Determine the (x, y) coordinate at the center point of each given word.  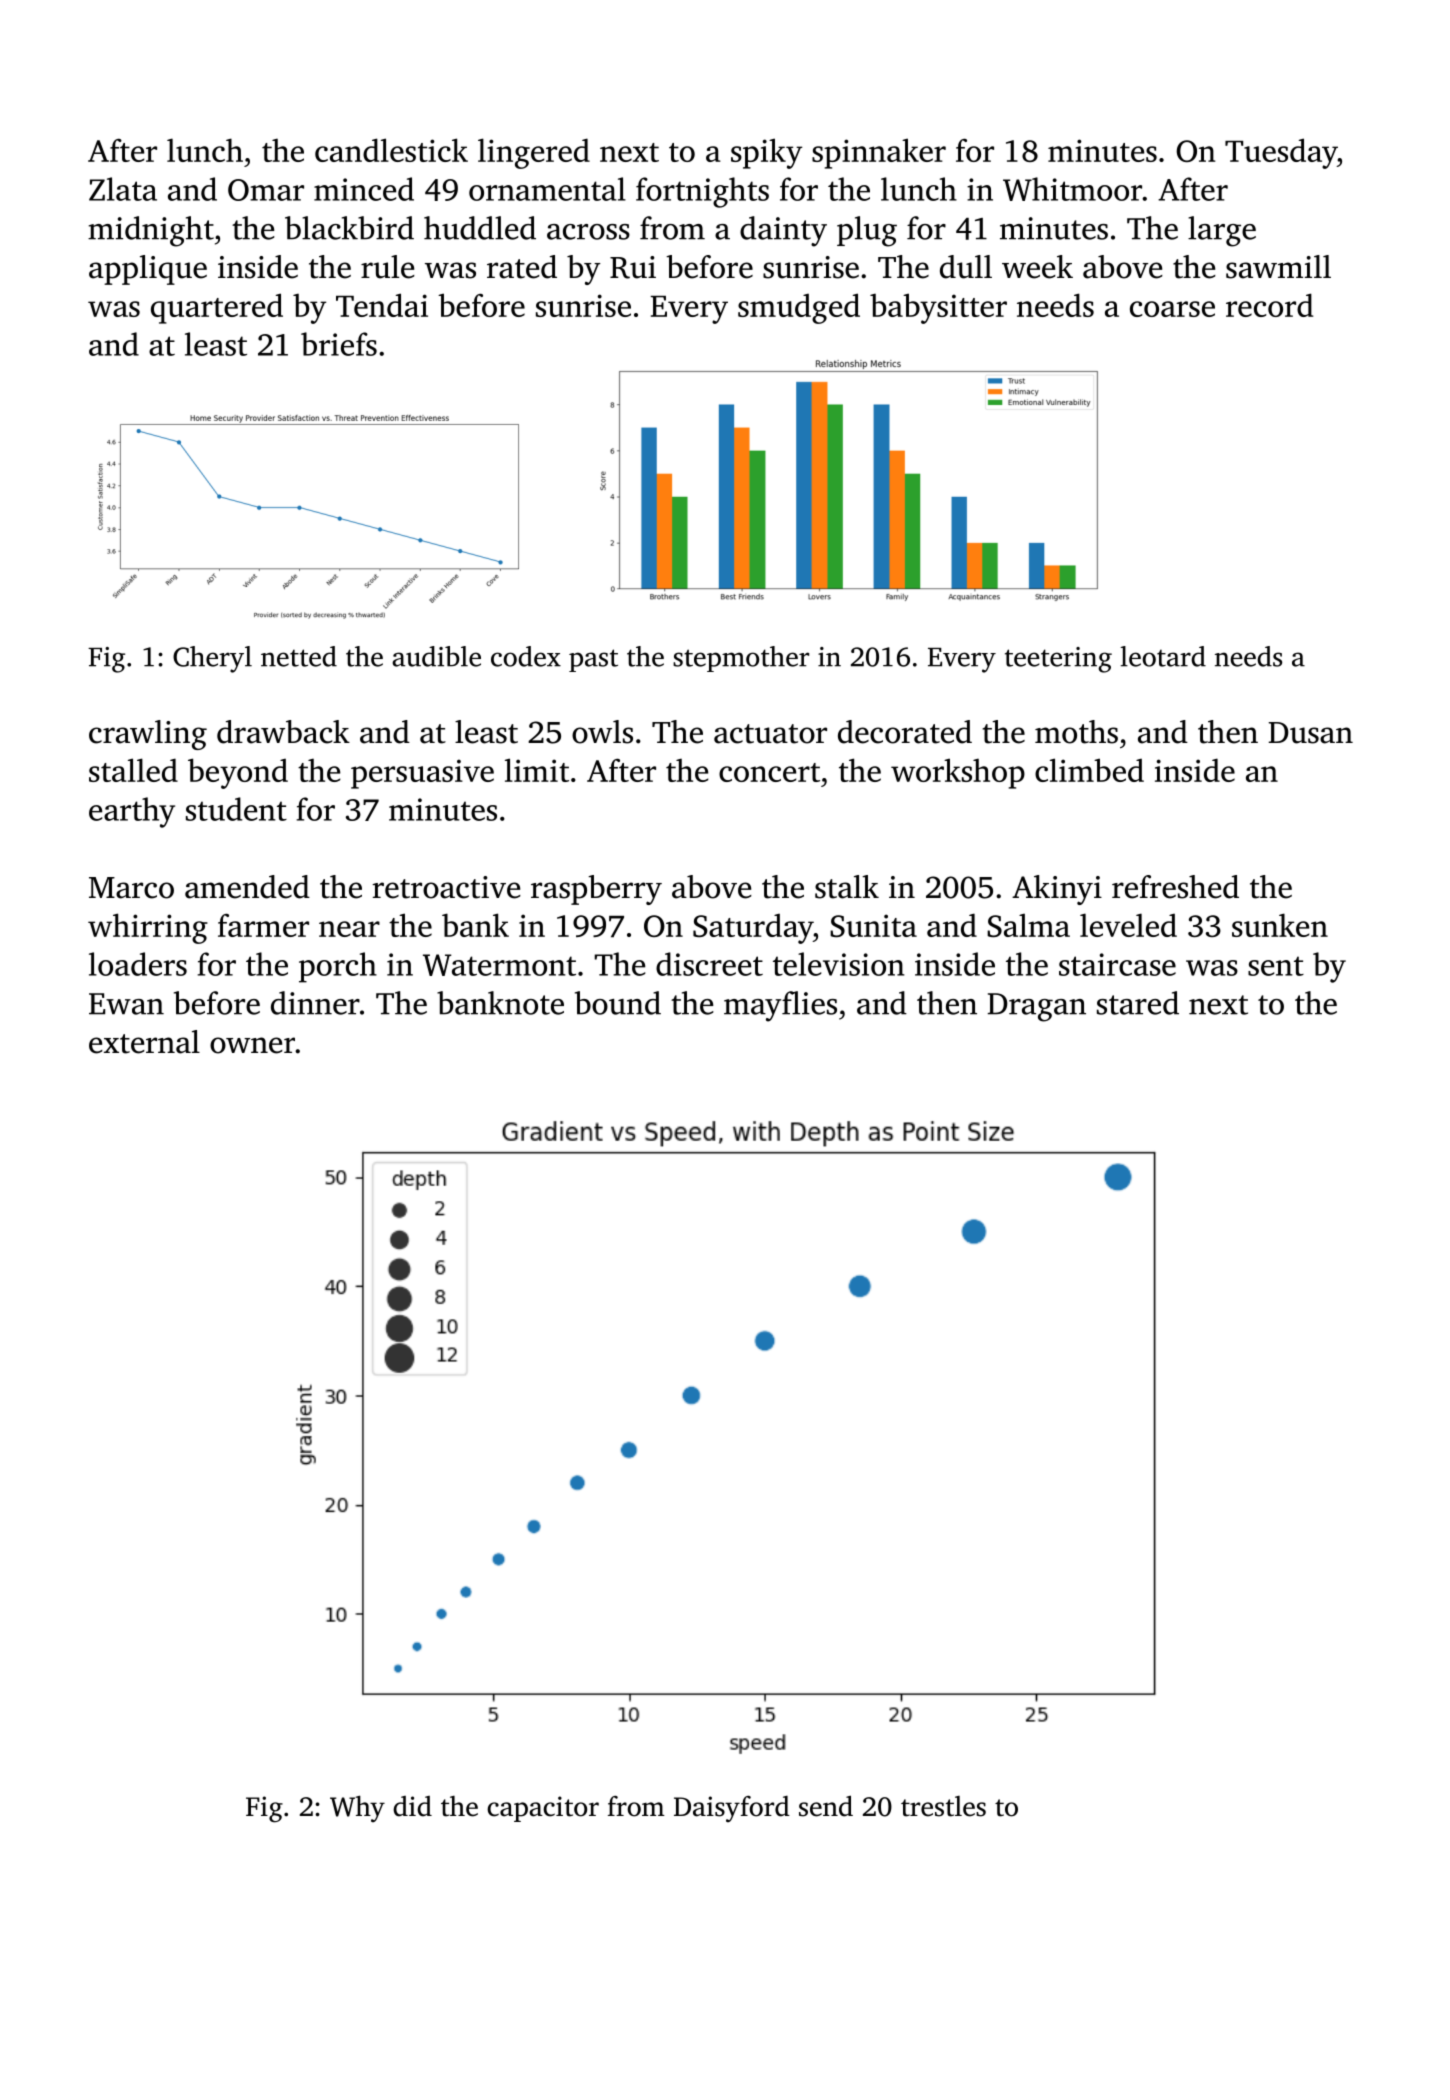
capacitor (543, 1809)
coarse (1172, 309)
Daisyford (732, 1809)
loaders (138, 964)
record (1269, 305)
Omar (266, 190)
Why (357, 1808)
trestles (943, 1806)
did (412, 1806)
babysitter (938, 308)
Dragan (1036, 1007)
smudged (799, 308)
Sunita (873, 925)
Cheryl (212, 659)
